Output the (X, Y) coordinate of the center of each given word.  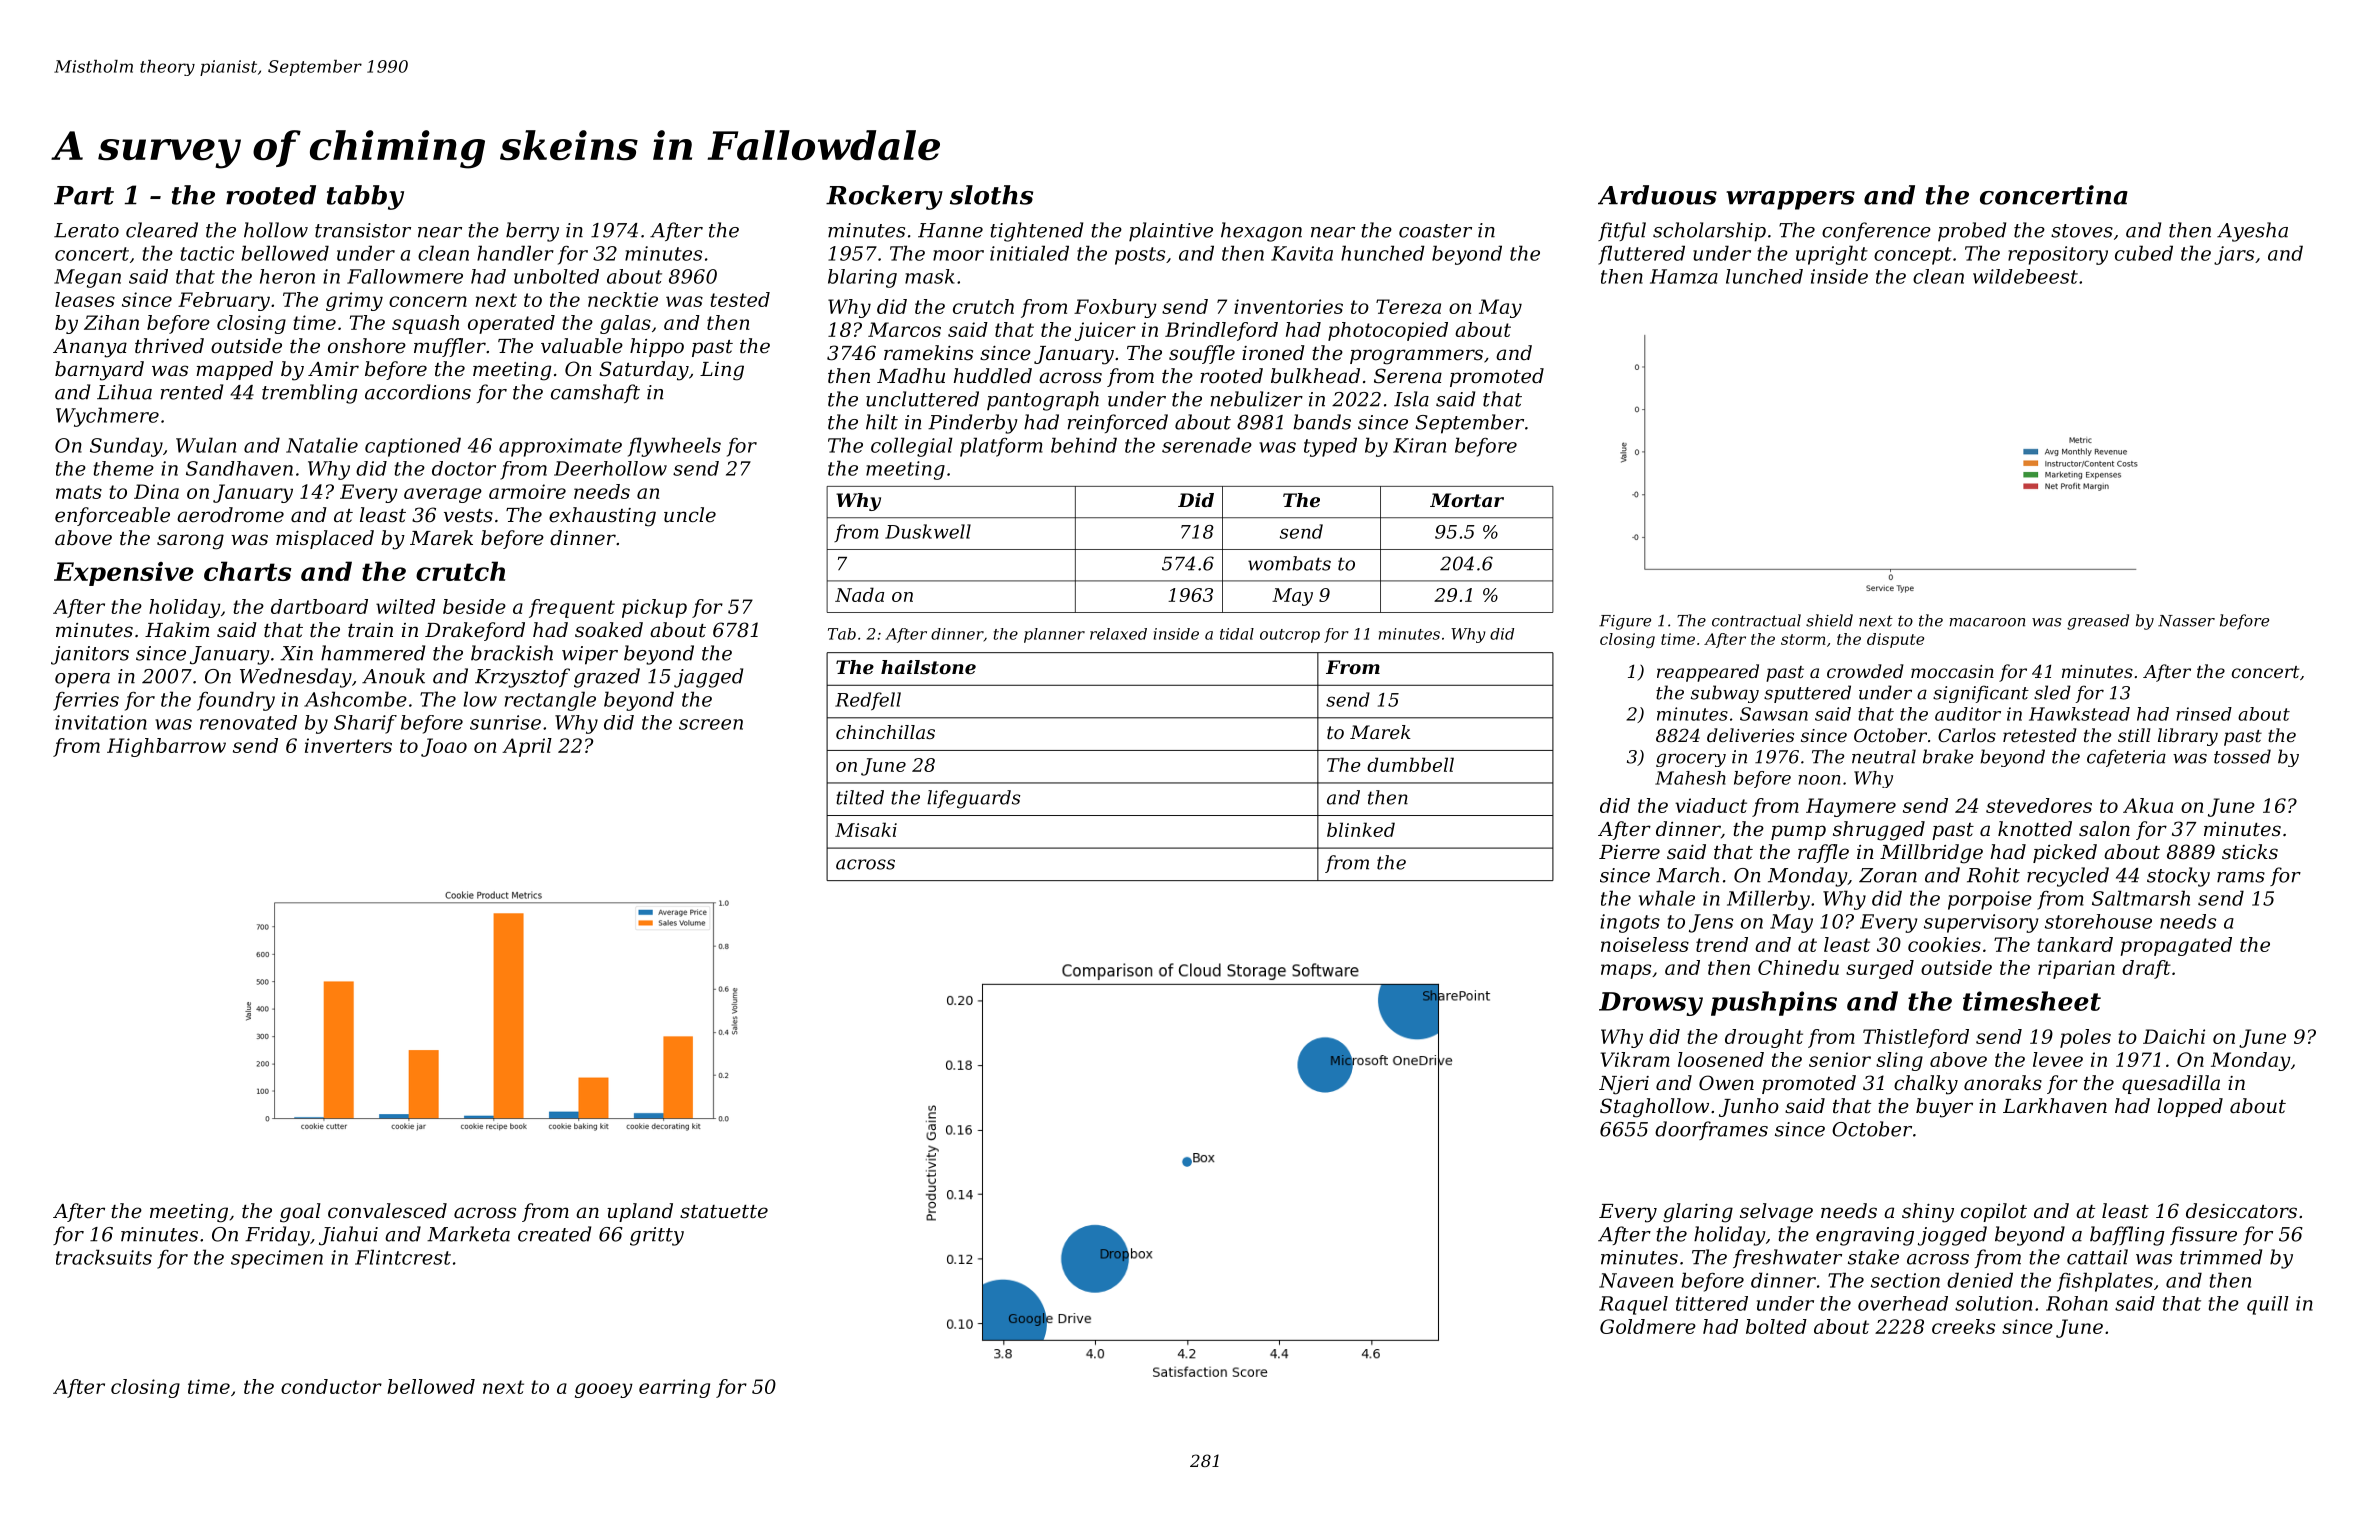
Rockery (884, 197)
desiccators (2241, 1211)
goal (300, 1213)
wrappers (1790, 200)
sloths (991, 195)
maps (1626, 971)
